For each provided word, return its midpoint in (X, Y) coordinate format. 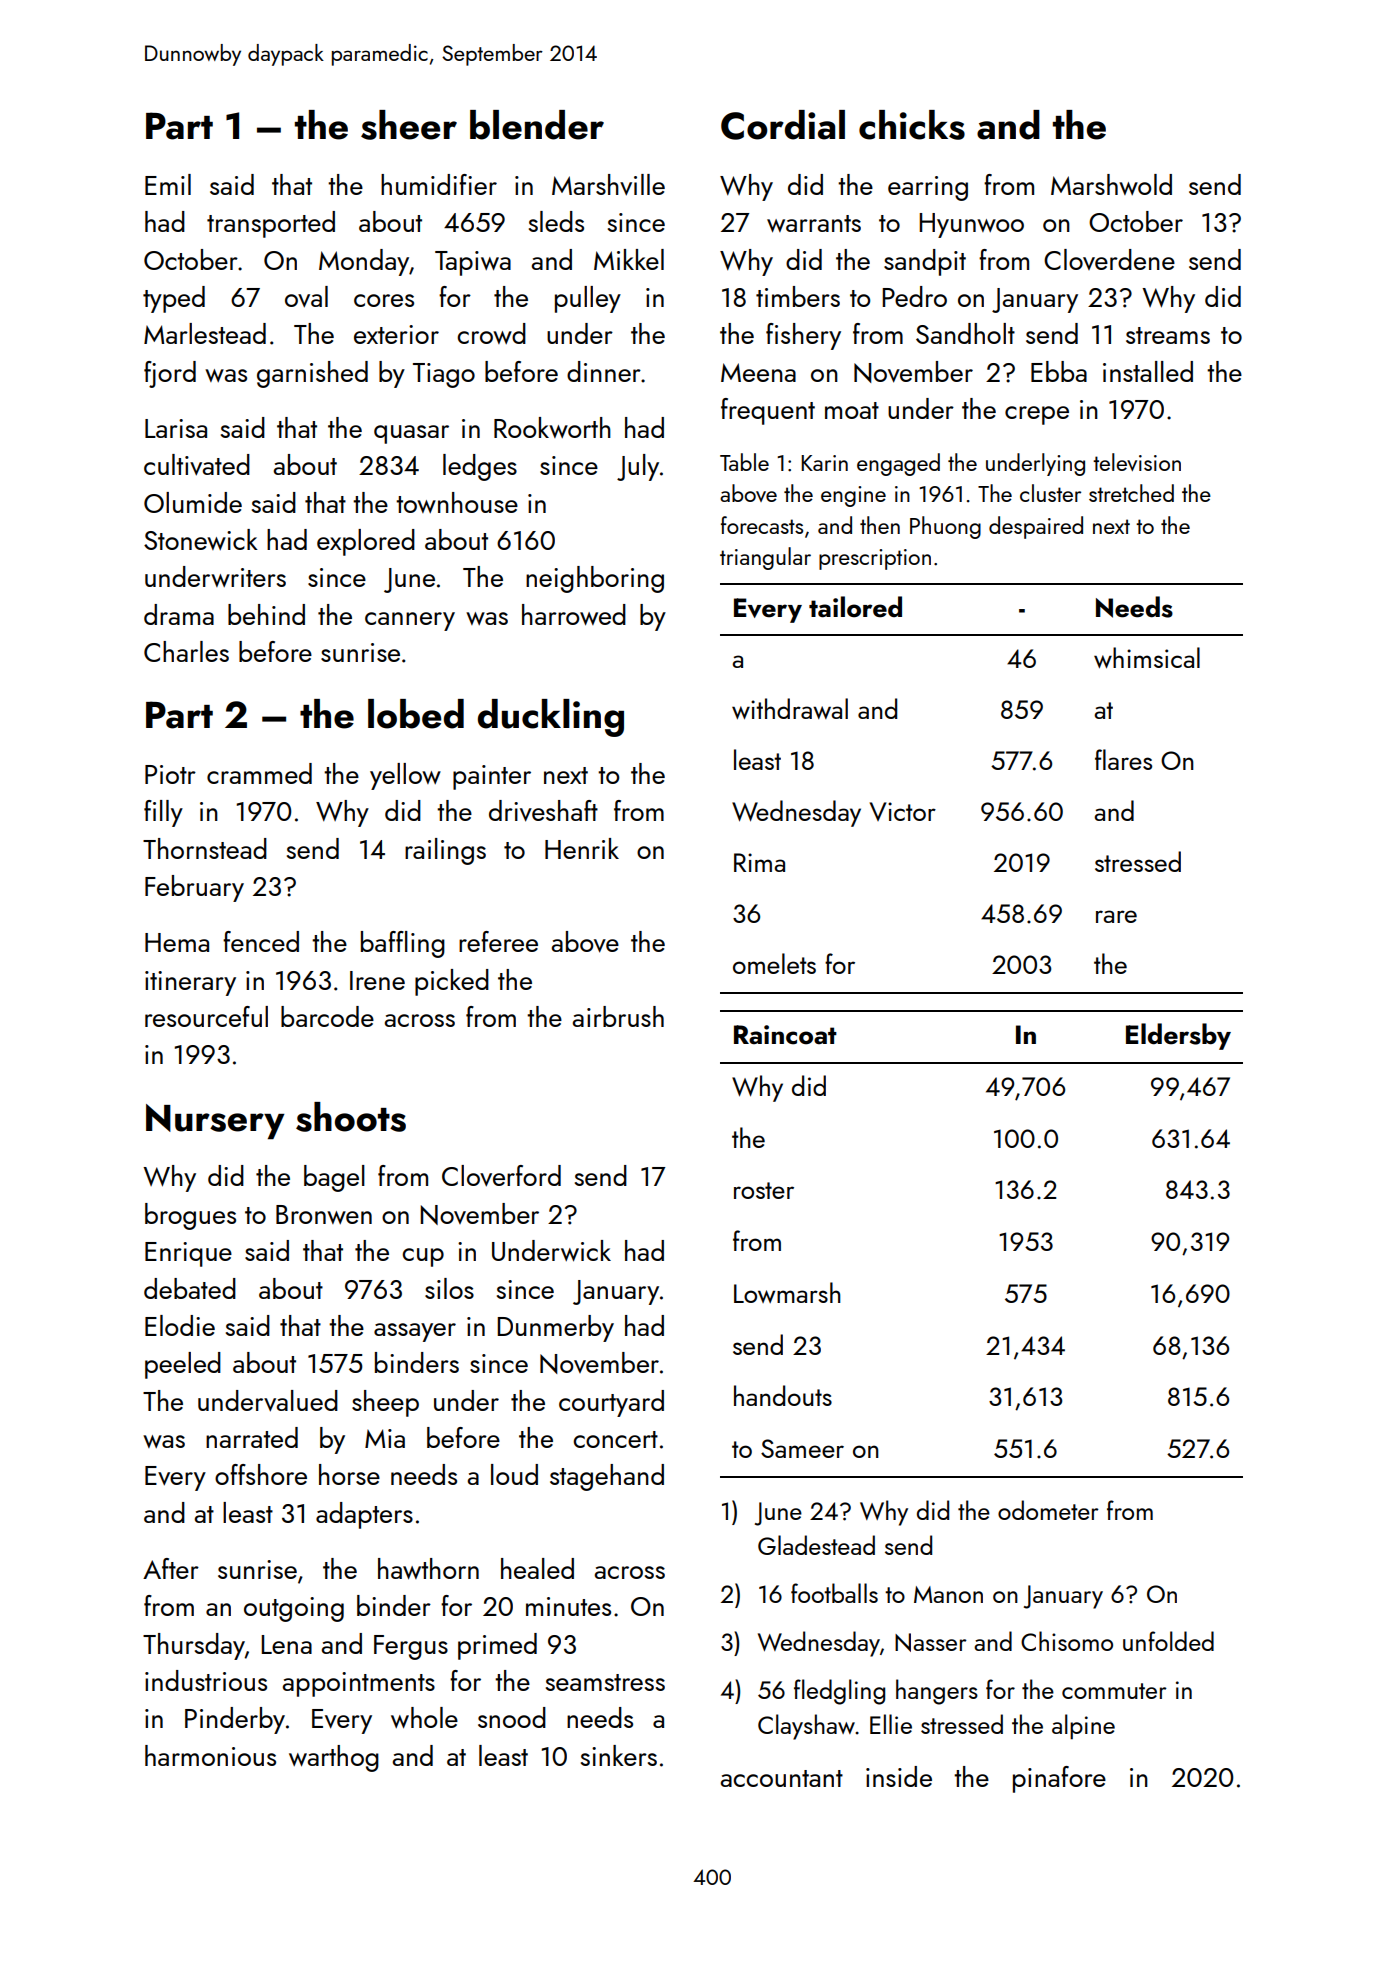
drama (179, 614)
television (1137, 462)
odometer (1048, 1510)
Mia (385, 1438)
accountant (781, 1778)
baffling (403, 944)
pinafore (1059, 1779)
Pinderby (235, 1720)
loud (514, 1474)
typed (174, 299)
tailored (855, 607)
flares (1123, 759)
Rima (759, 862)
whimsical (1147, 658)
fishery (803, 336)
